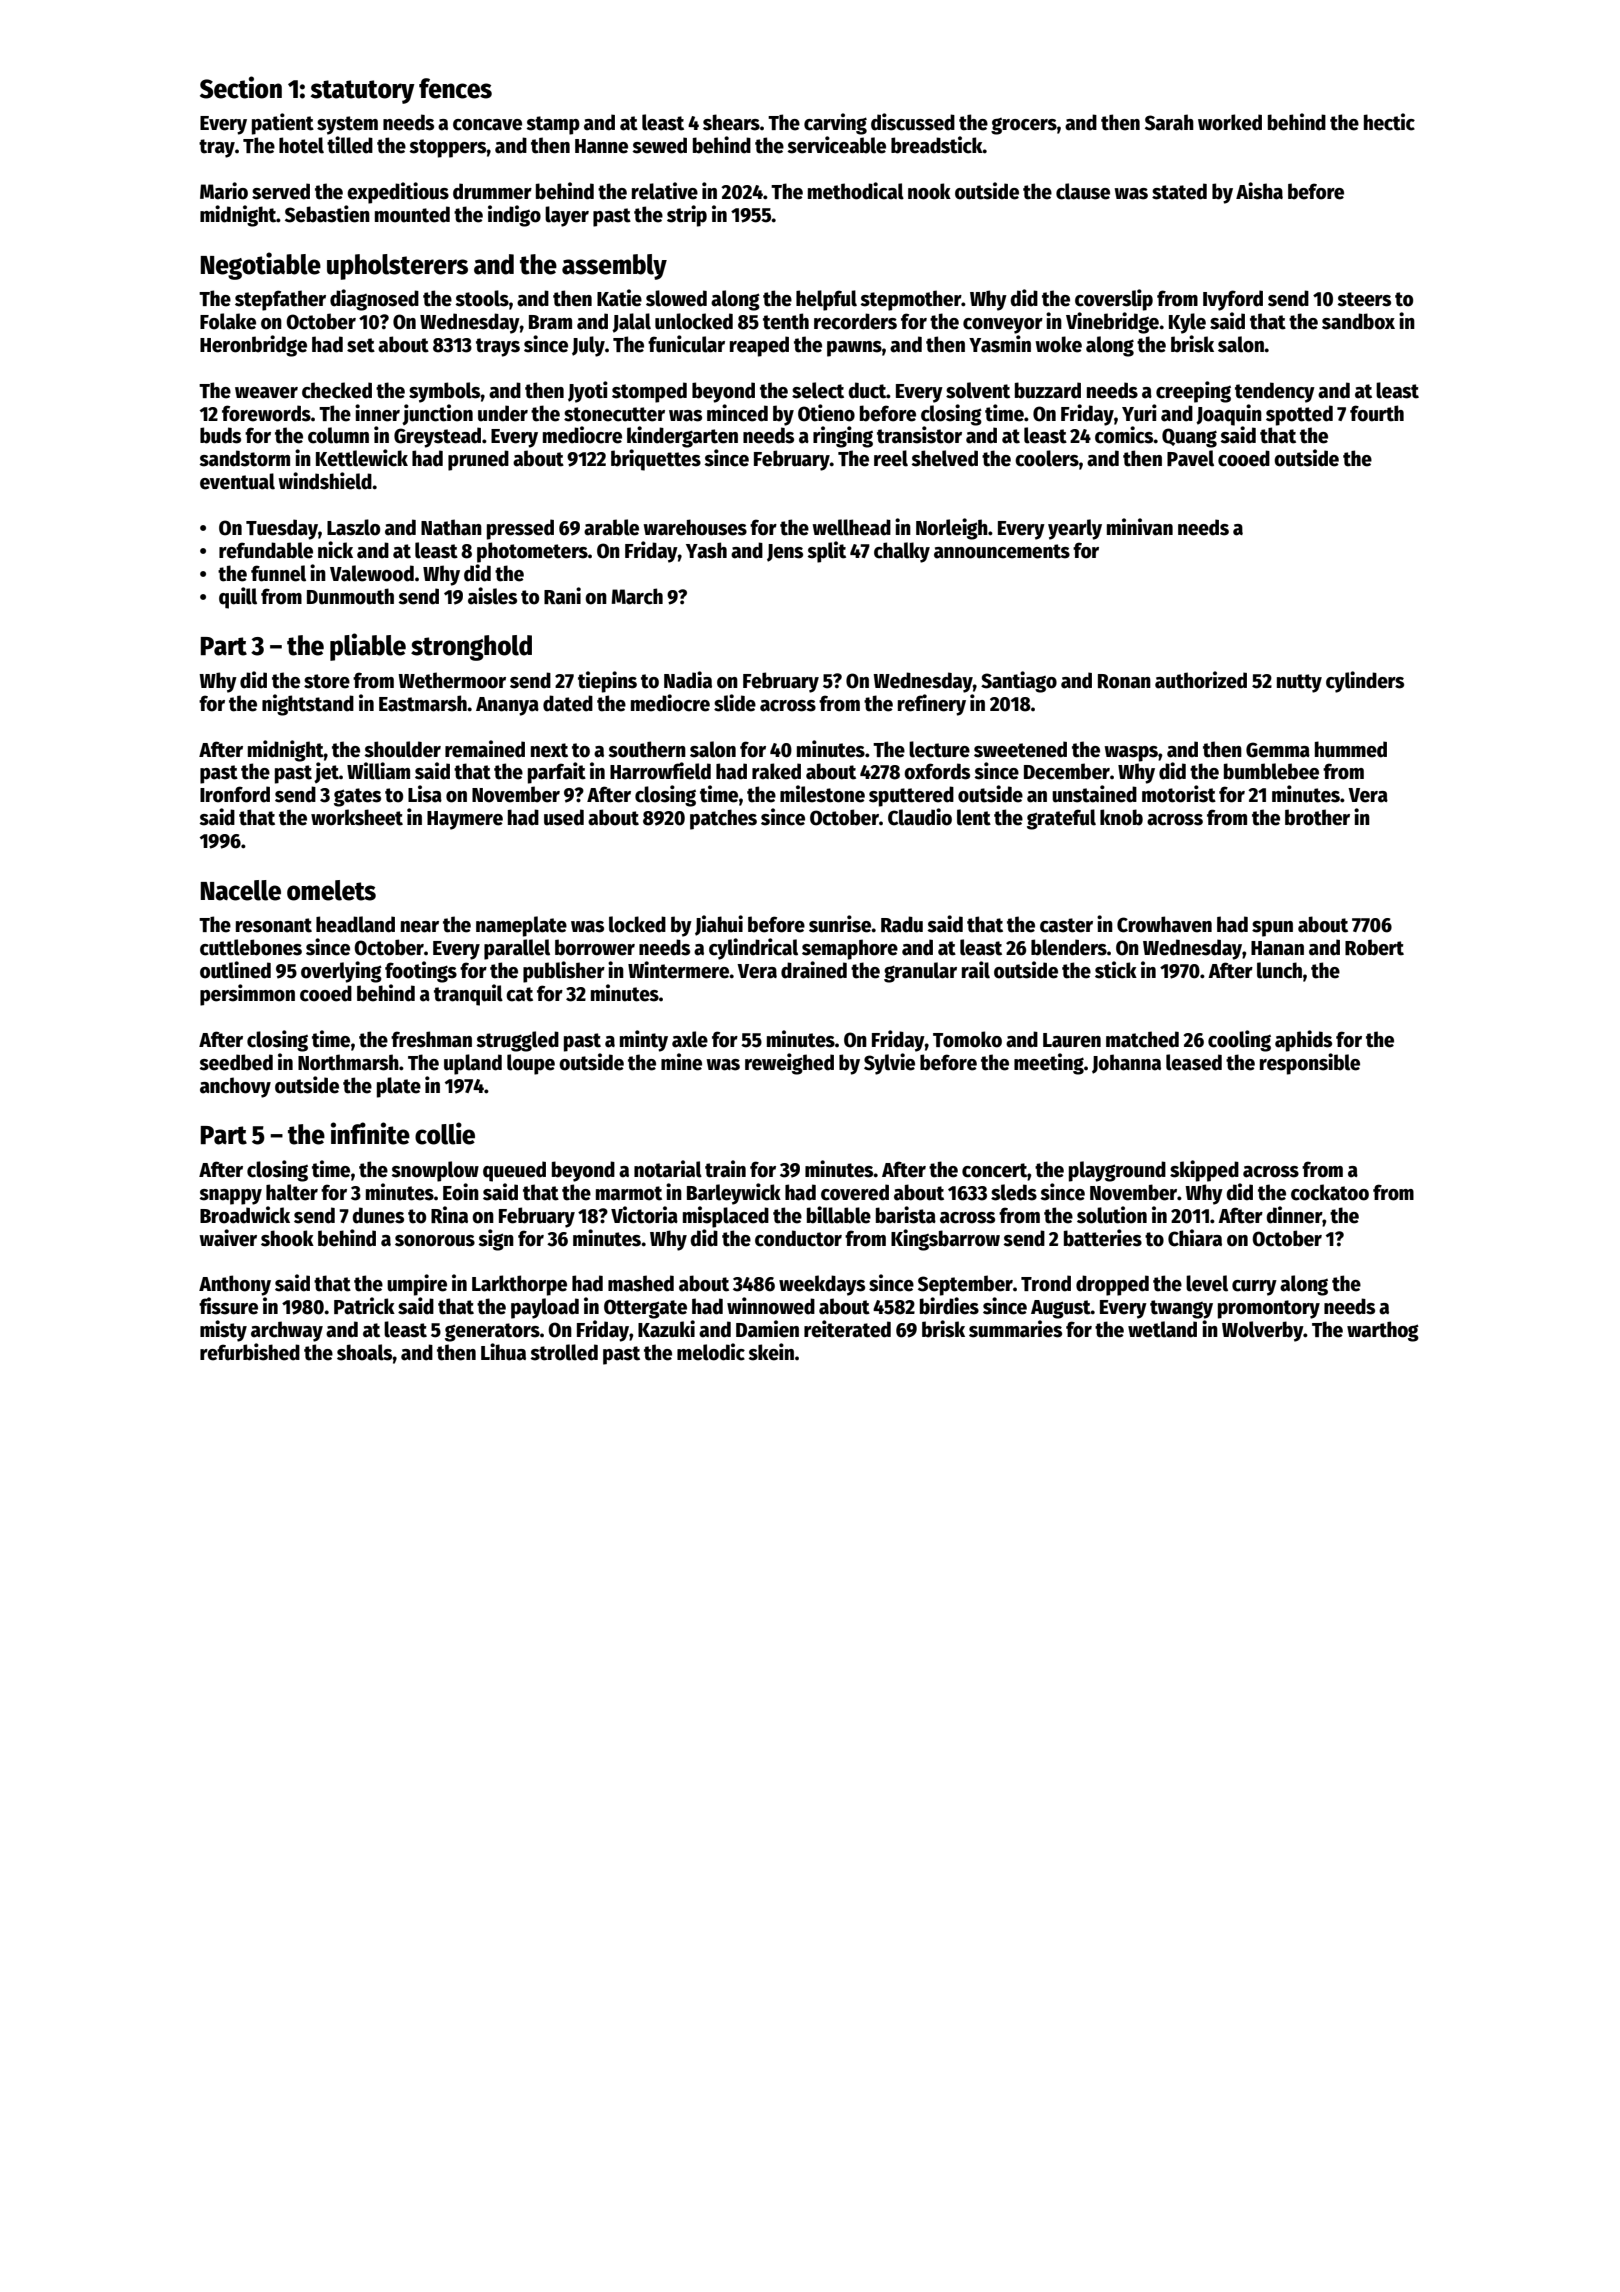 The width and height of the screenshot is (1620, 2292). I want to click on hectic, so click(1389, 122).
